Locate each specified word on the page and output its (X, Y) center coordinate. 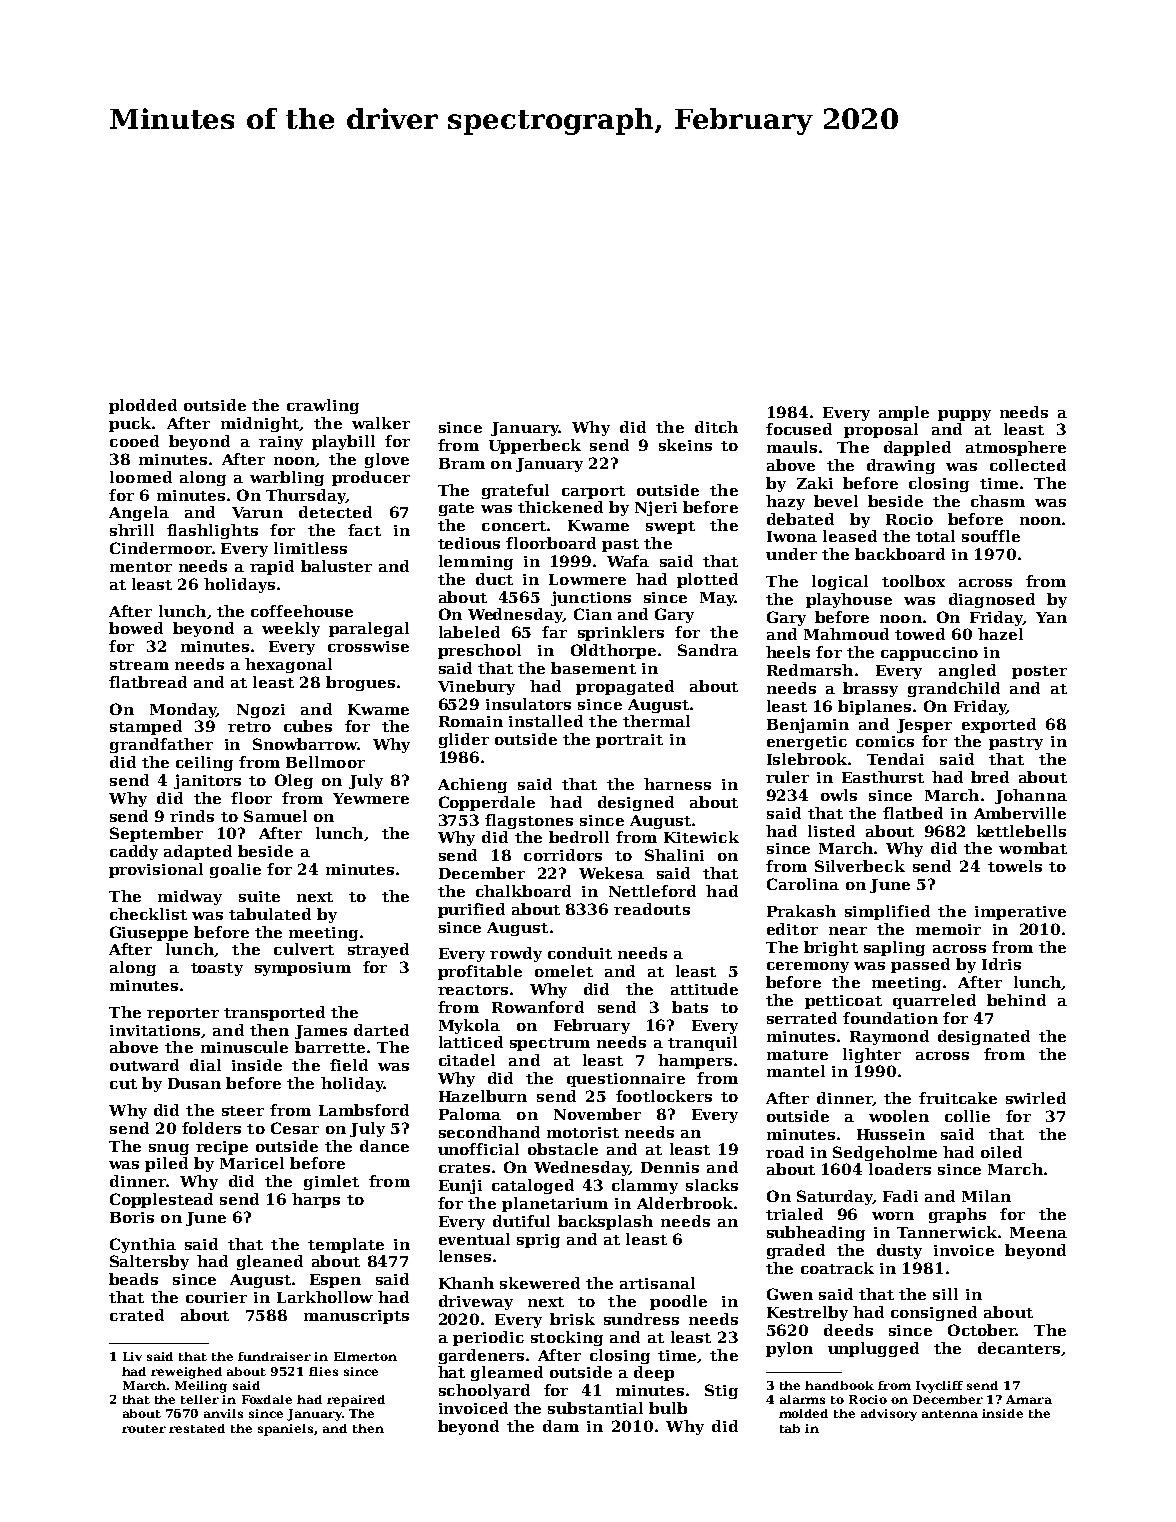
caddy (134, 852)
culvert (304, 949)
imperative (1020, 913)
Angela (139, 513)
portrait (629, 741)
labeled (469, 632)
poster (1039, 672)
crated (137, 1315)
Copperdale (487, 803)
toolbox (913, 581)
